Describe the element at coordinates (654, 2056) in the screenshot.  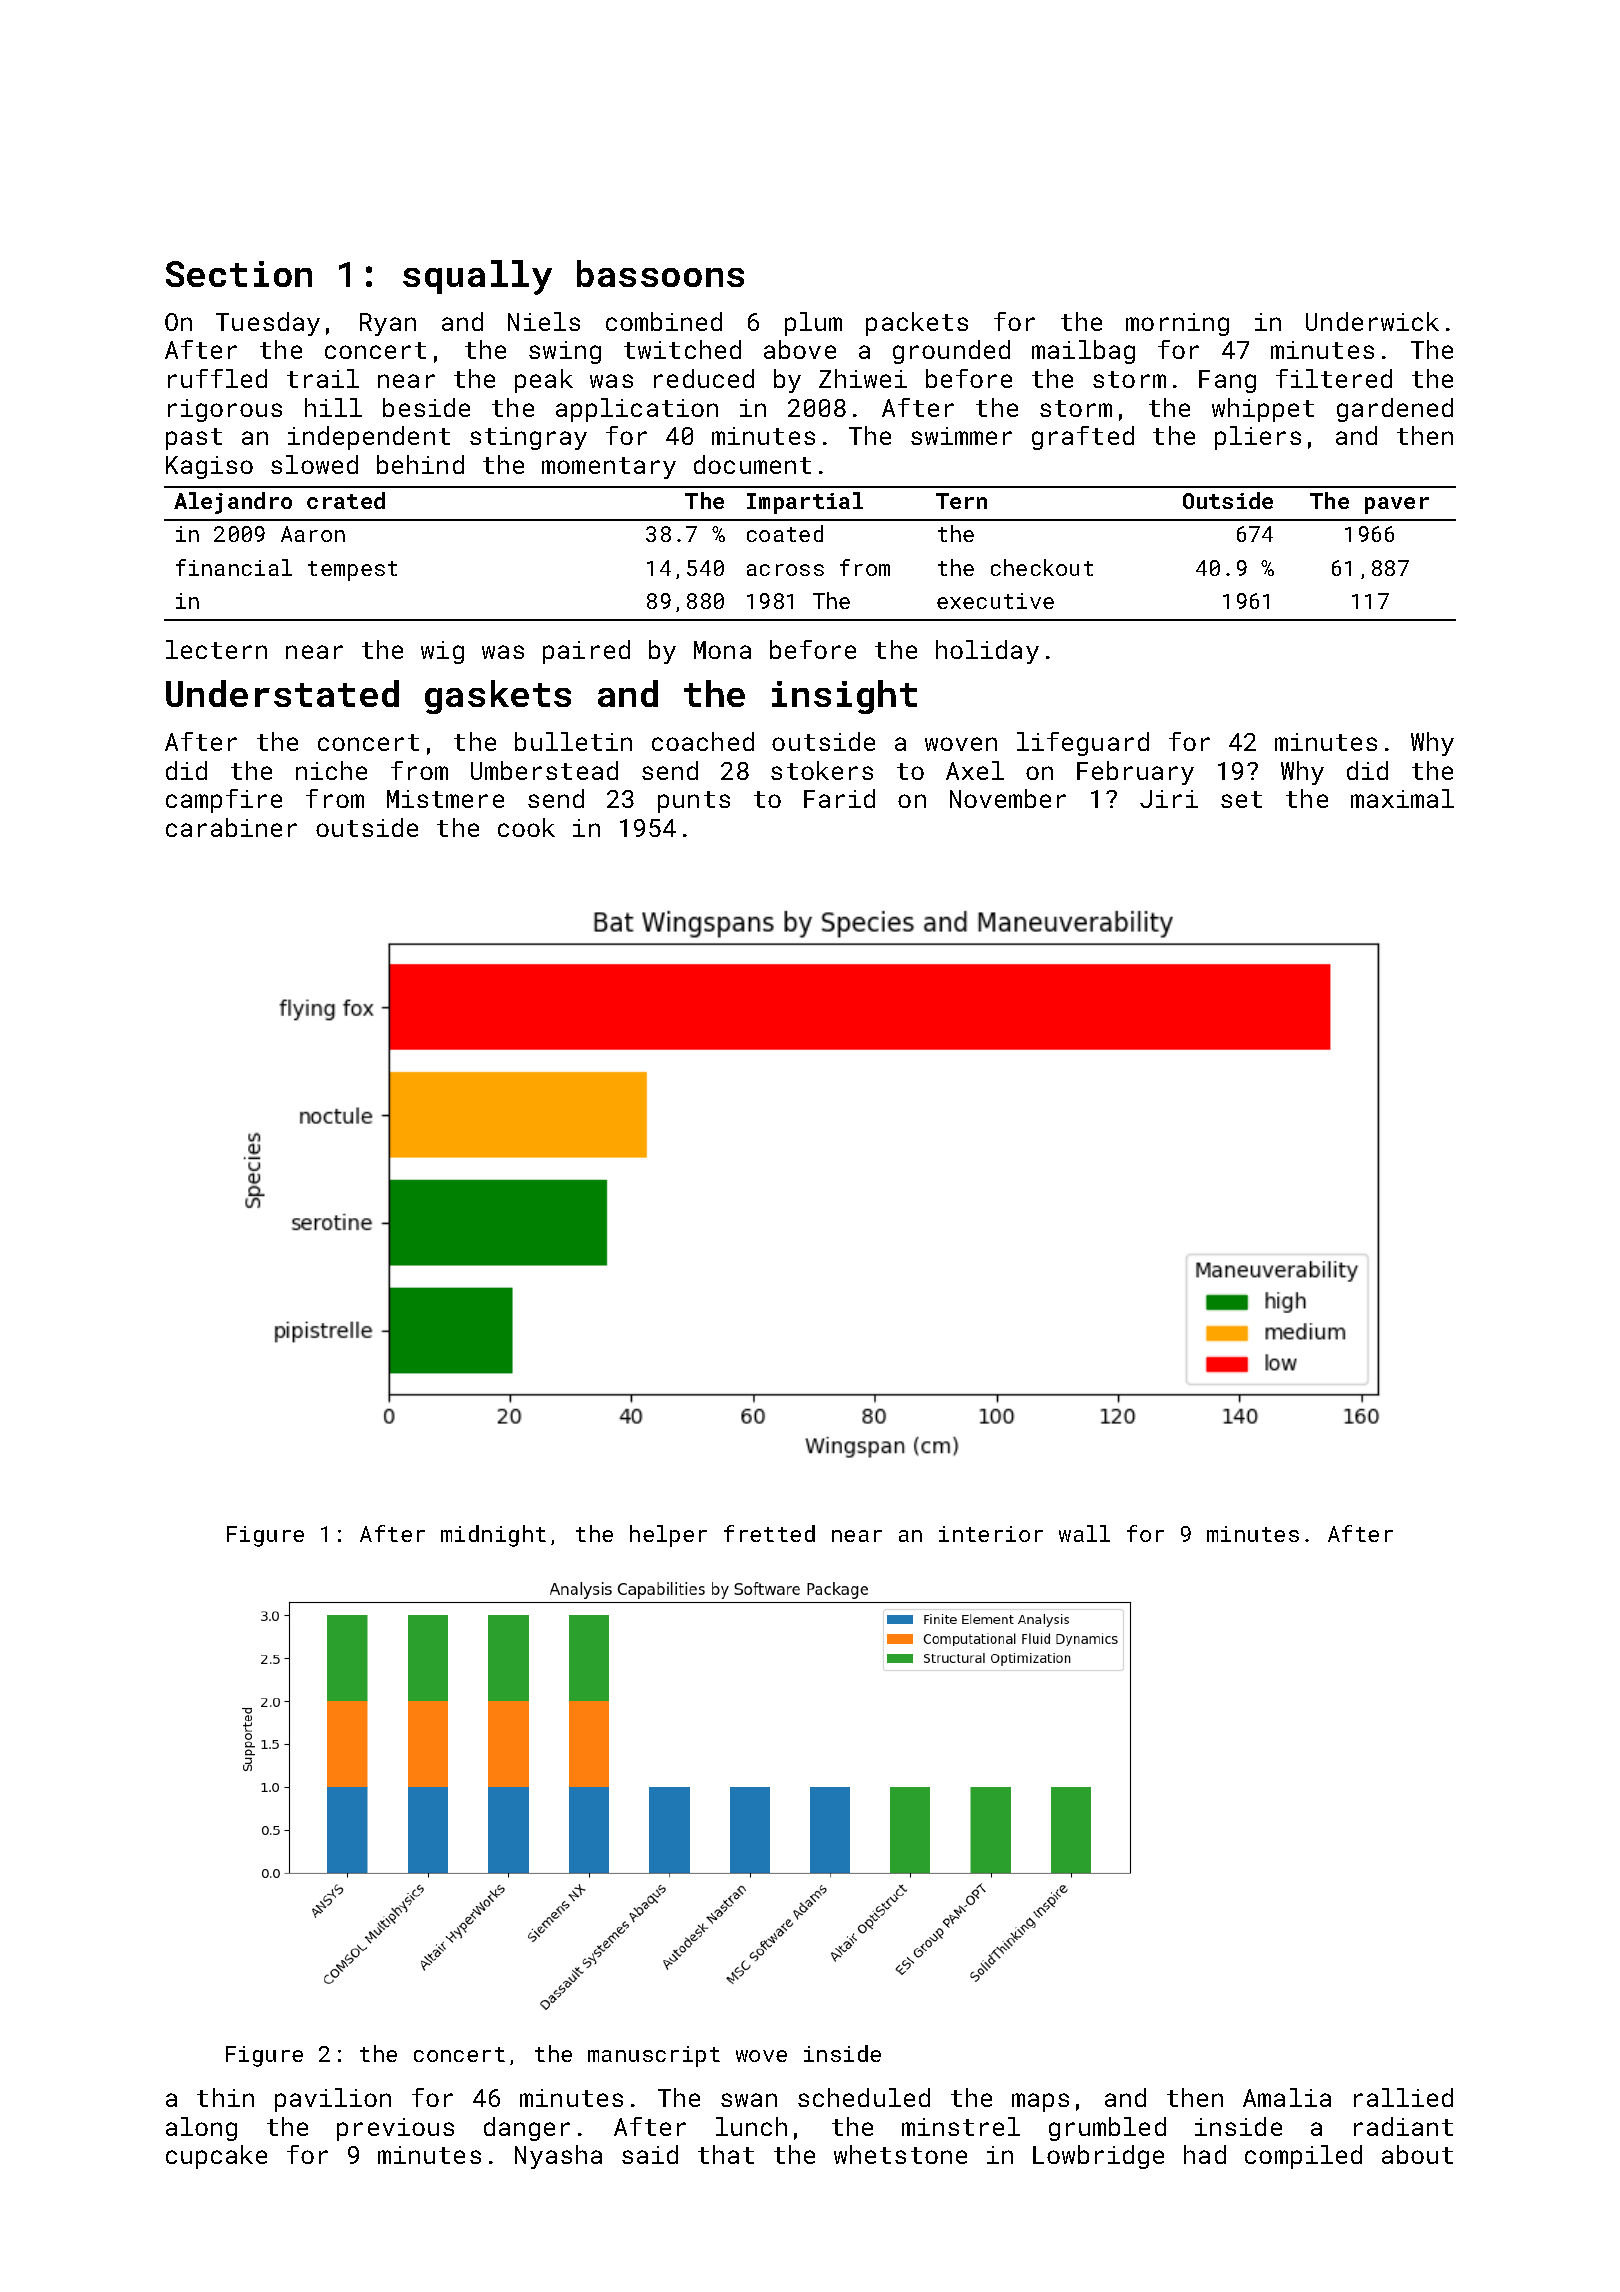
I see `manuscript` at that location.
